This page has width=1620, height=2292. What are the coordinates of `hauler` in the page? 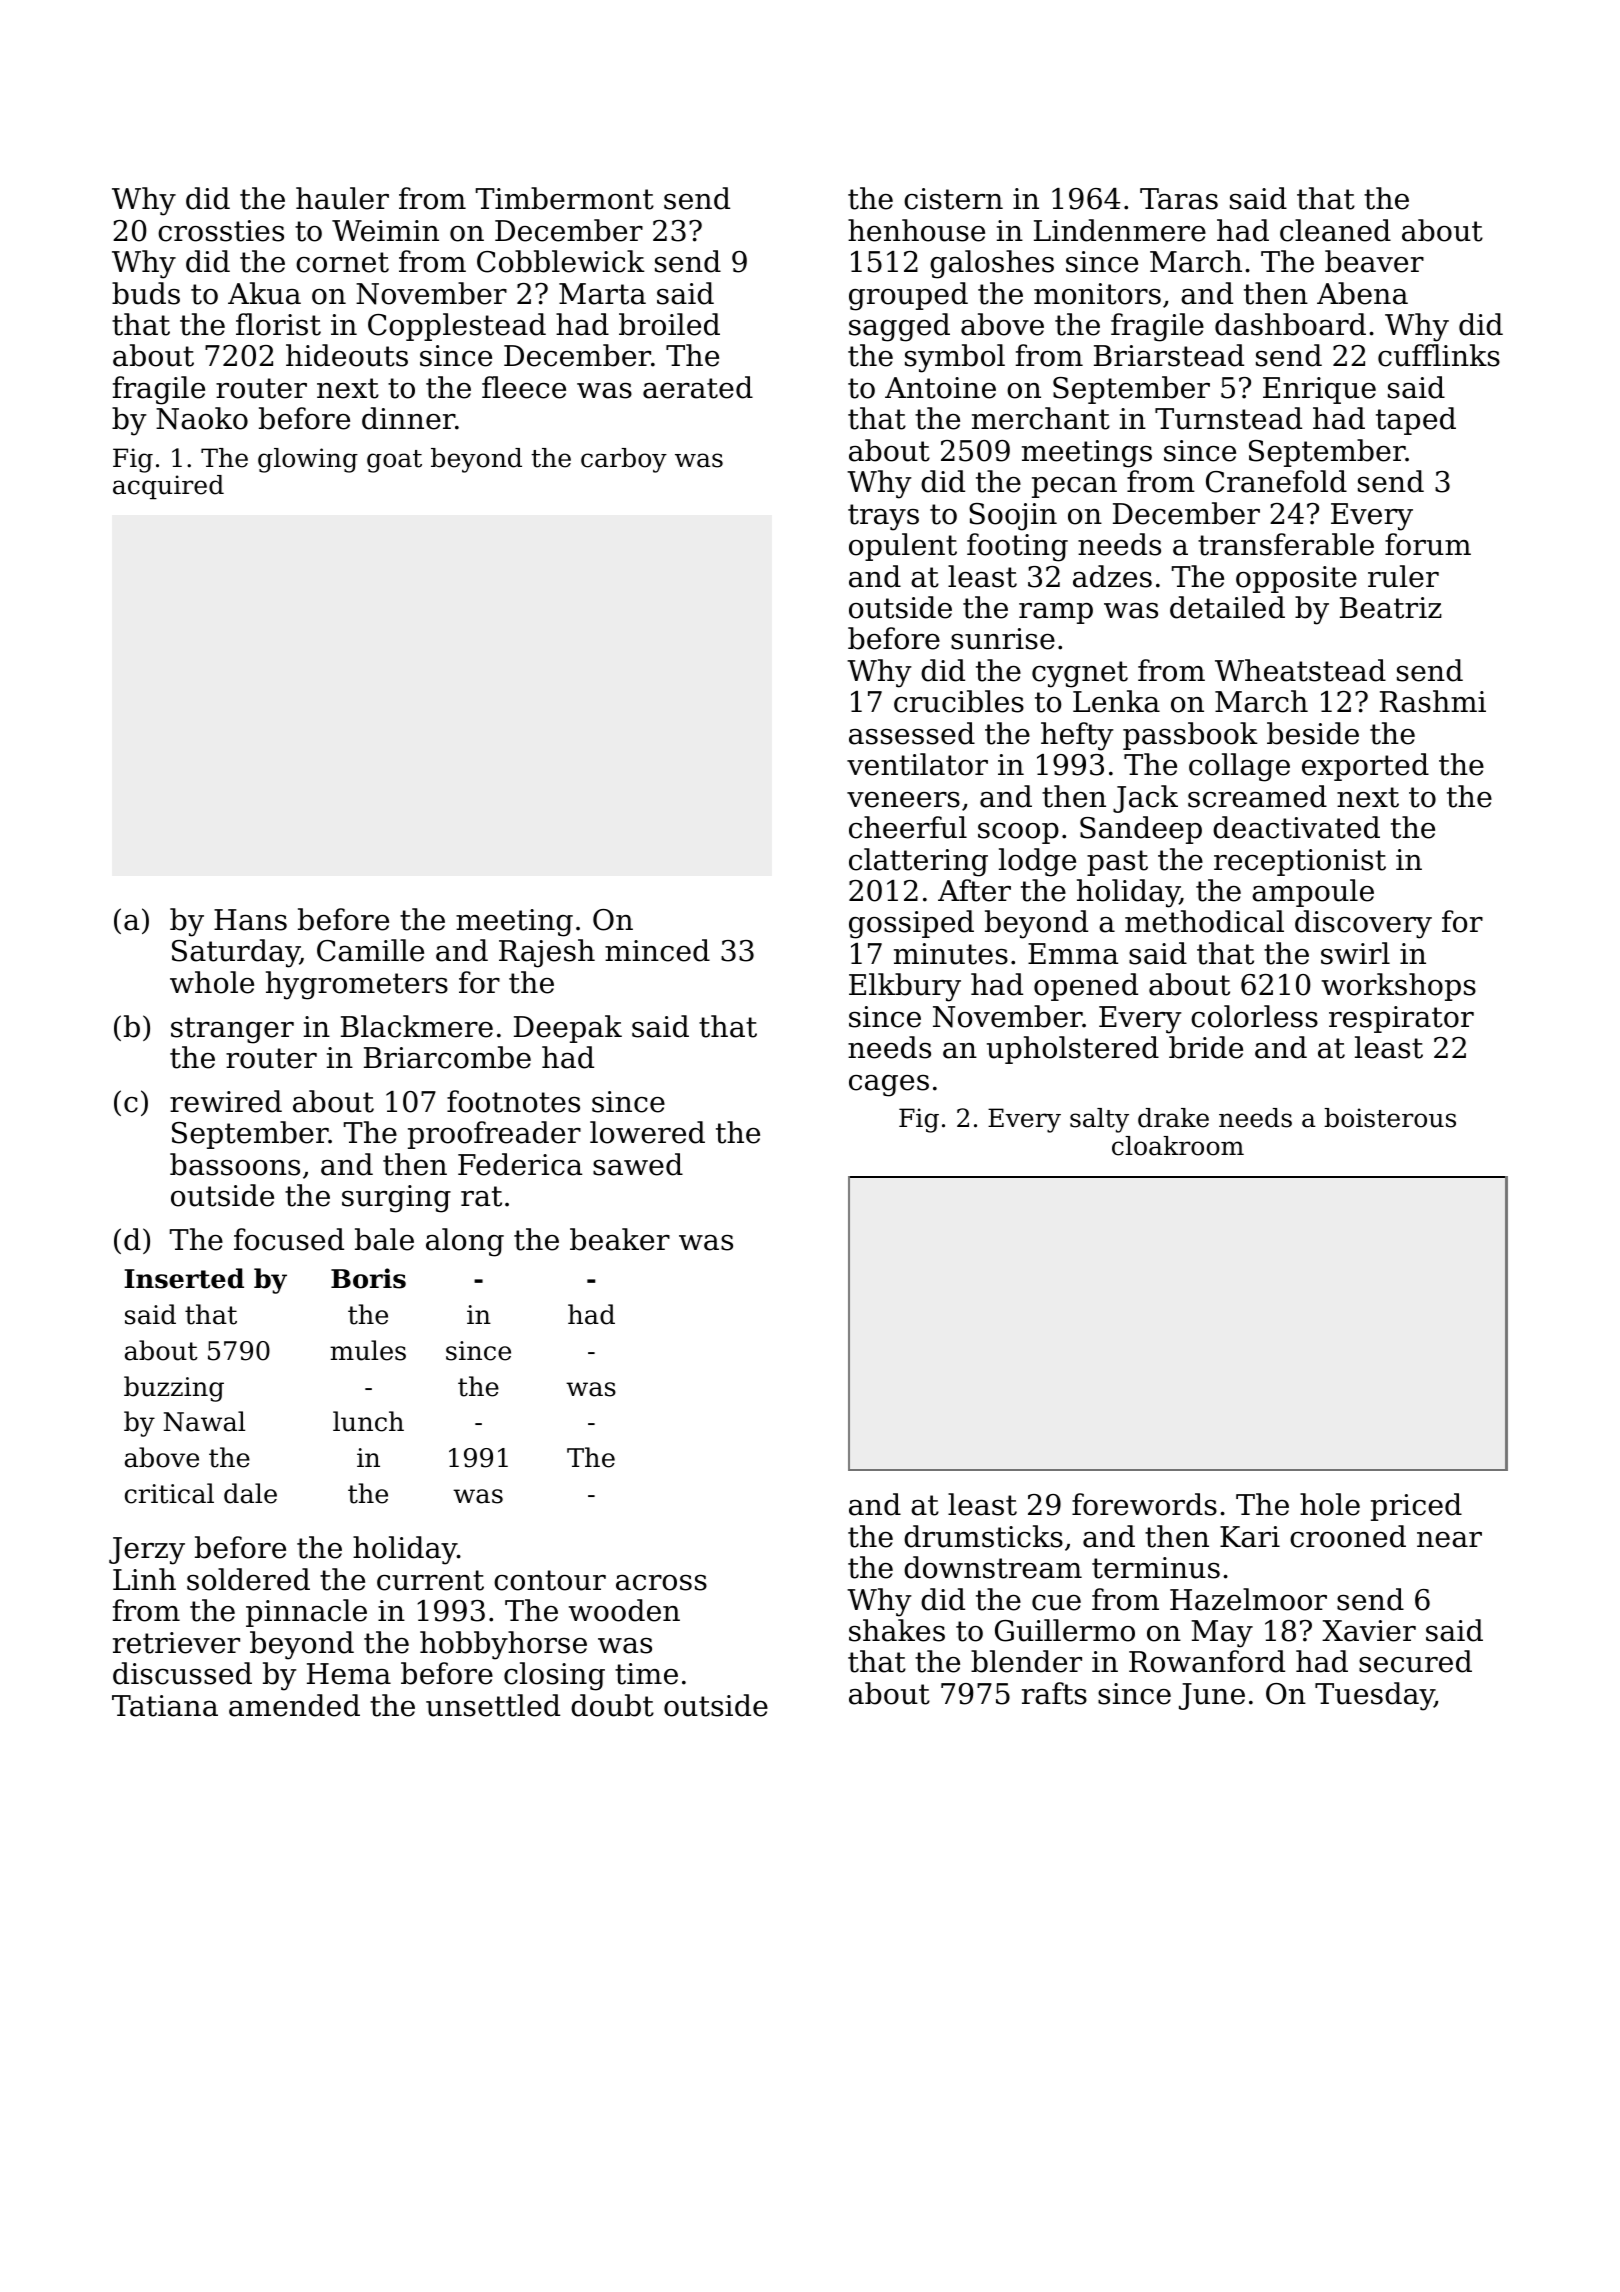 It's located at (342, 198).
